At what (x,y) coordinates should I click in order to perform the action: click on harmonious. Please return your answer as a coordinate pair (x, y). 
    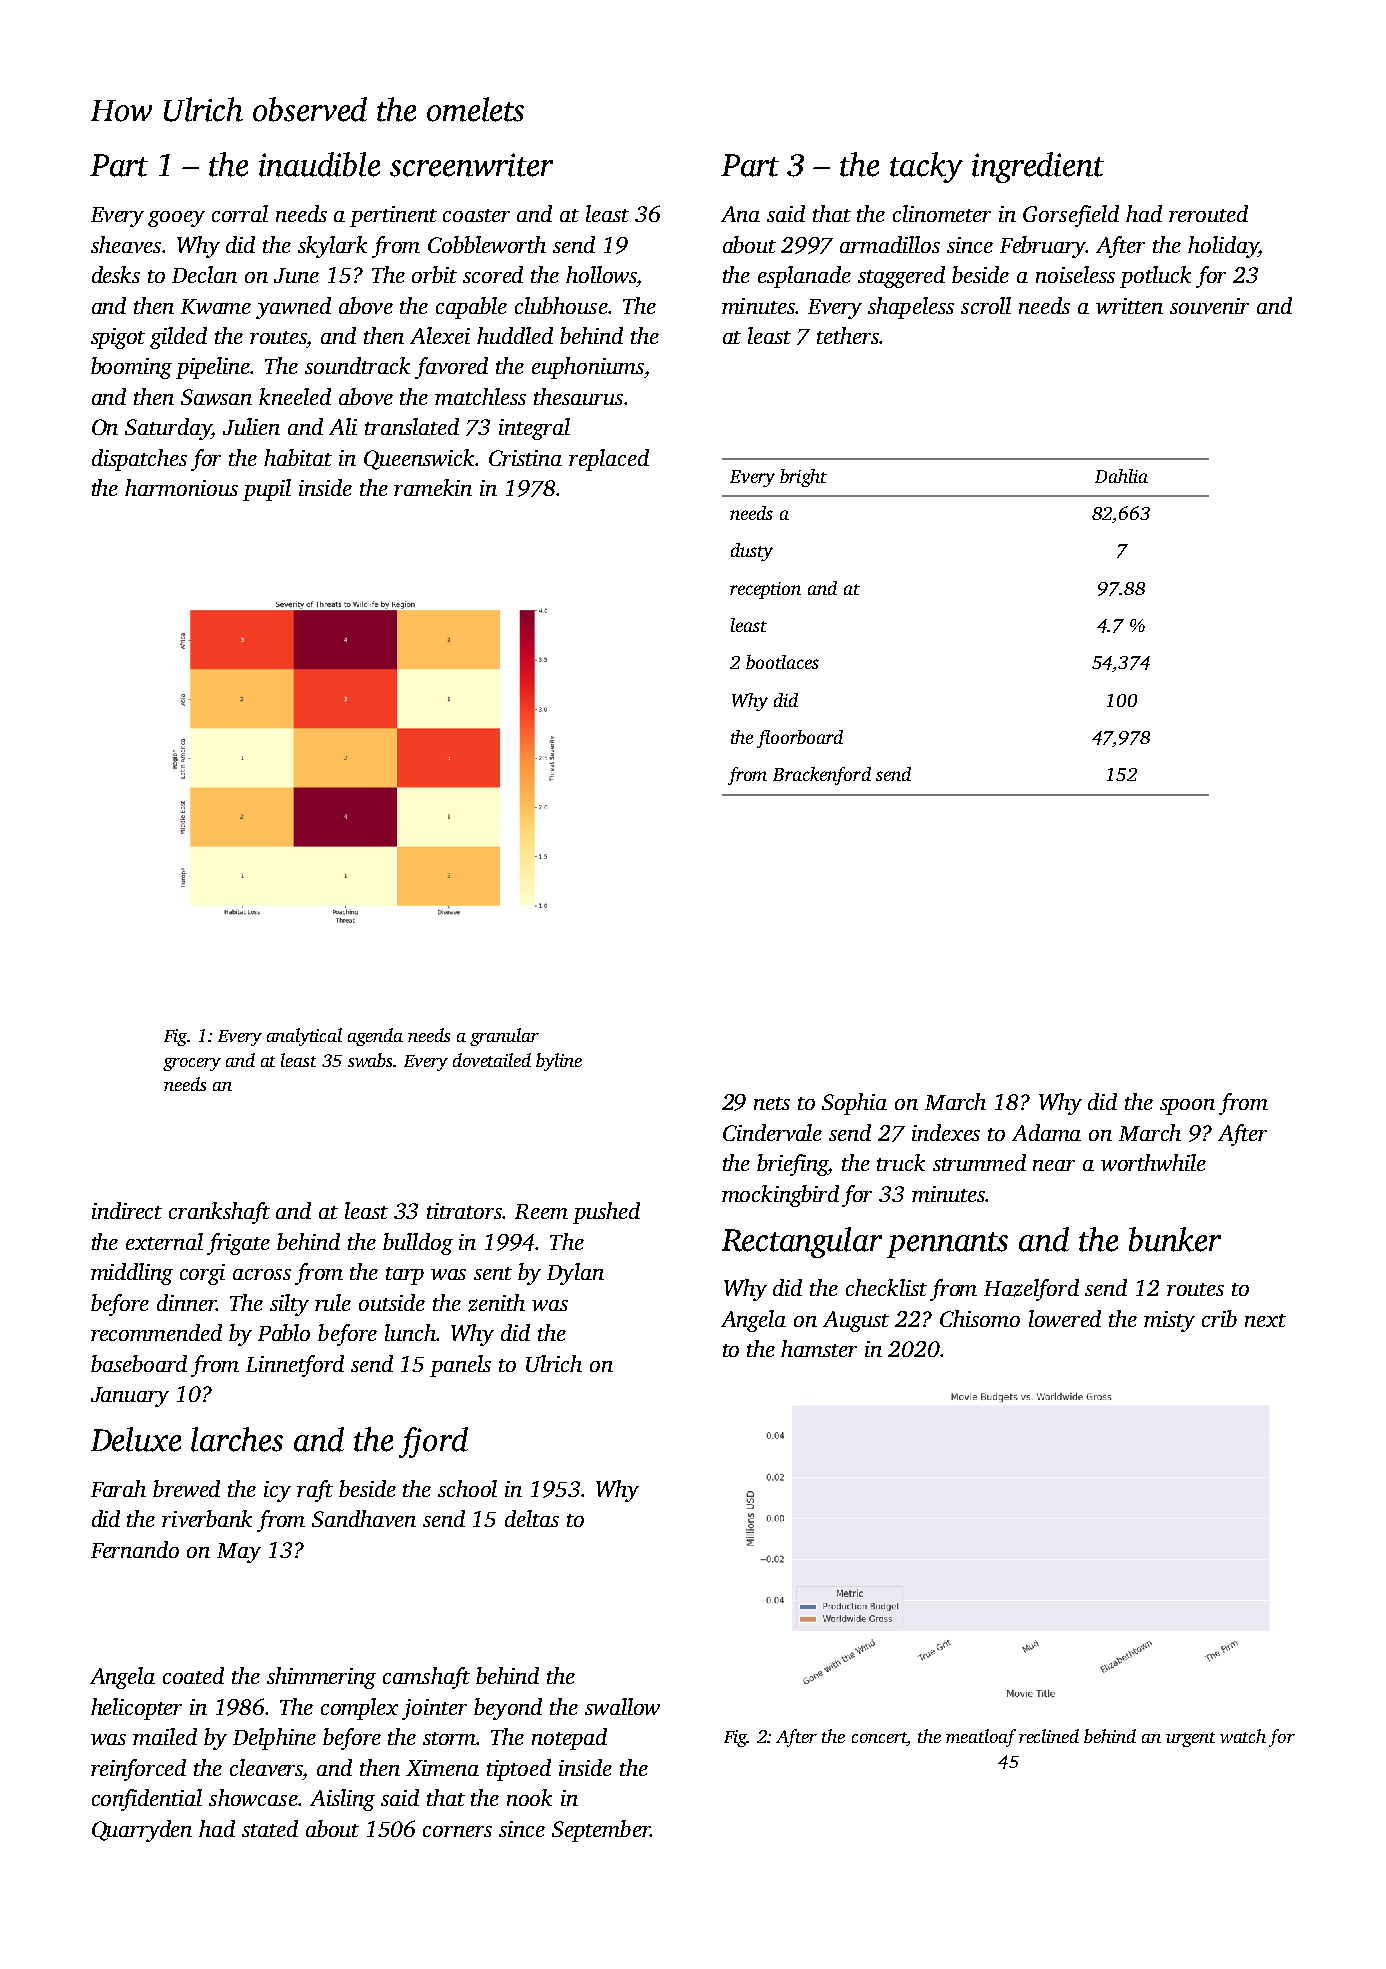
    Looking at the image, I should click on (181, 487).
